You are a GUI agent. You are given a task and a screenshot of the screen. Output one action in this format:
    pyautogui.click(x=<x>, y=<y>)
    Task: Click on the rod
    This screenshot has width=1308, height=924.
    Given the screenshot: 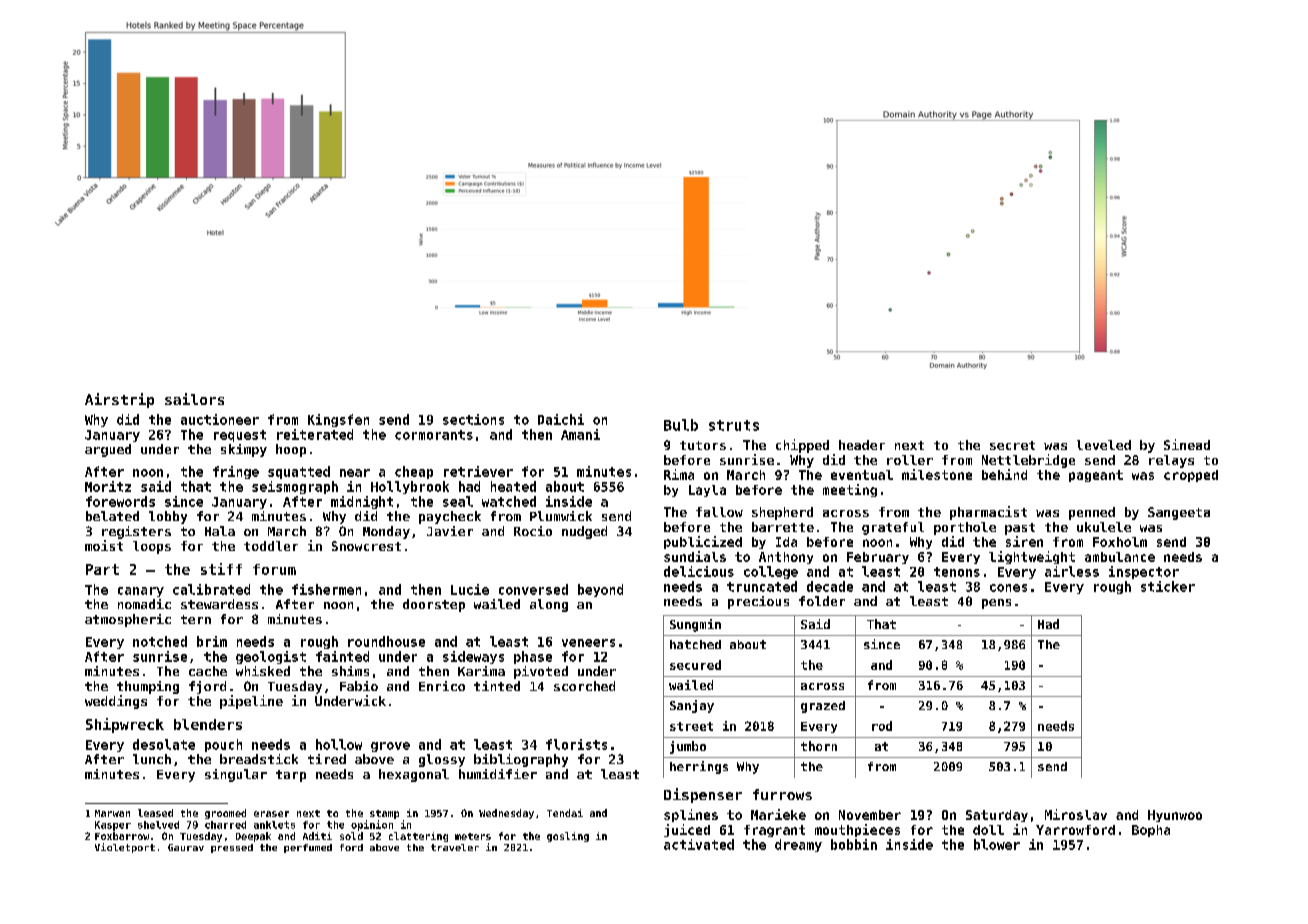 What is the action you would take?
    pyautogui.click(x=882, y=726)
